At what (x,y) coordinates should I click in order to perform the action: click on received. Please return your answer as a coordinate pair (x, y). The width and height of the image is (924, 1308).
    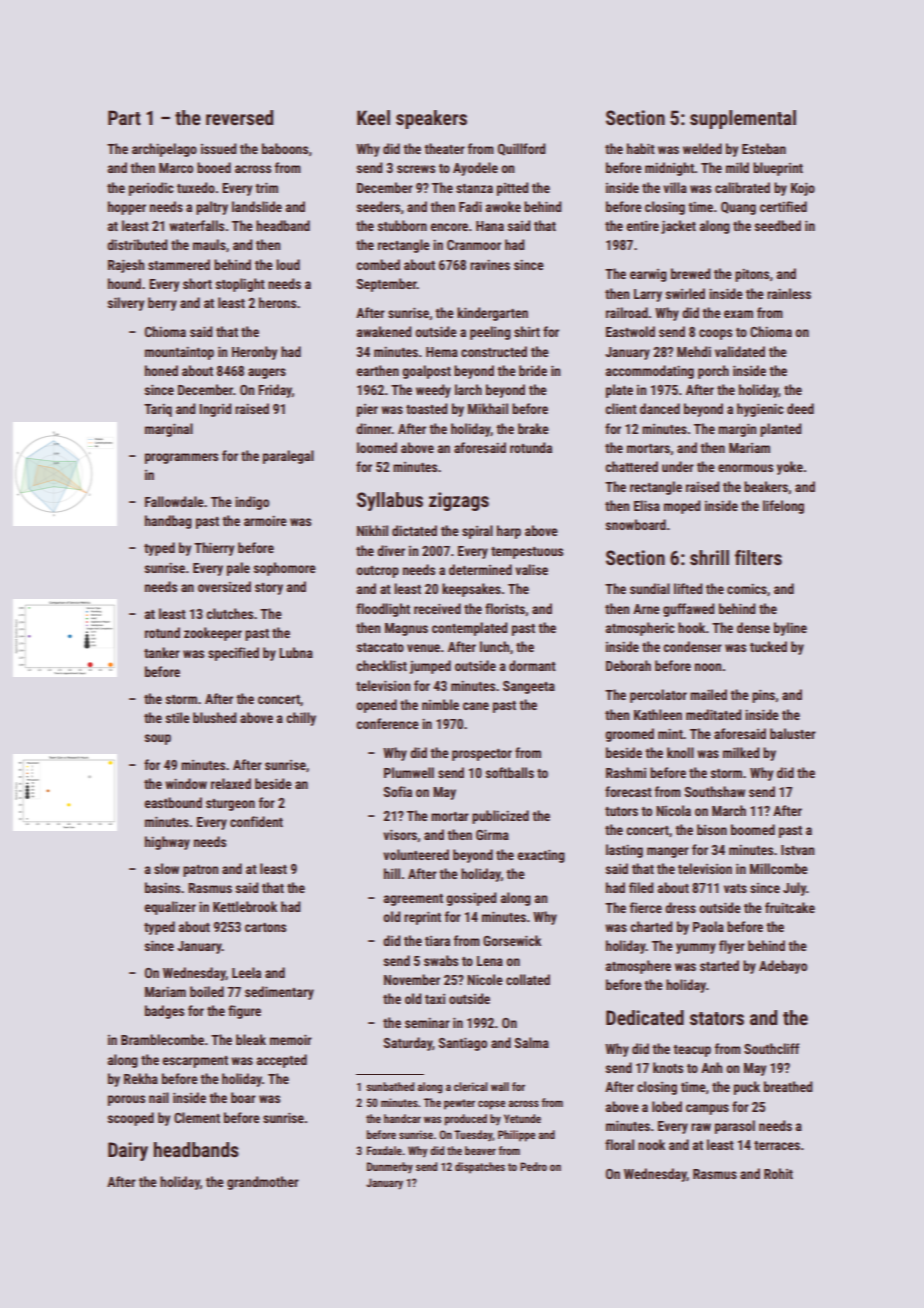
    Looking at the image, I should click on (437, 608).
